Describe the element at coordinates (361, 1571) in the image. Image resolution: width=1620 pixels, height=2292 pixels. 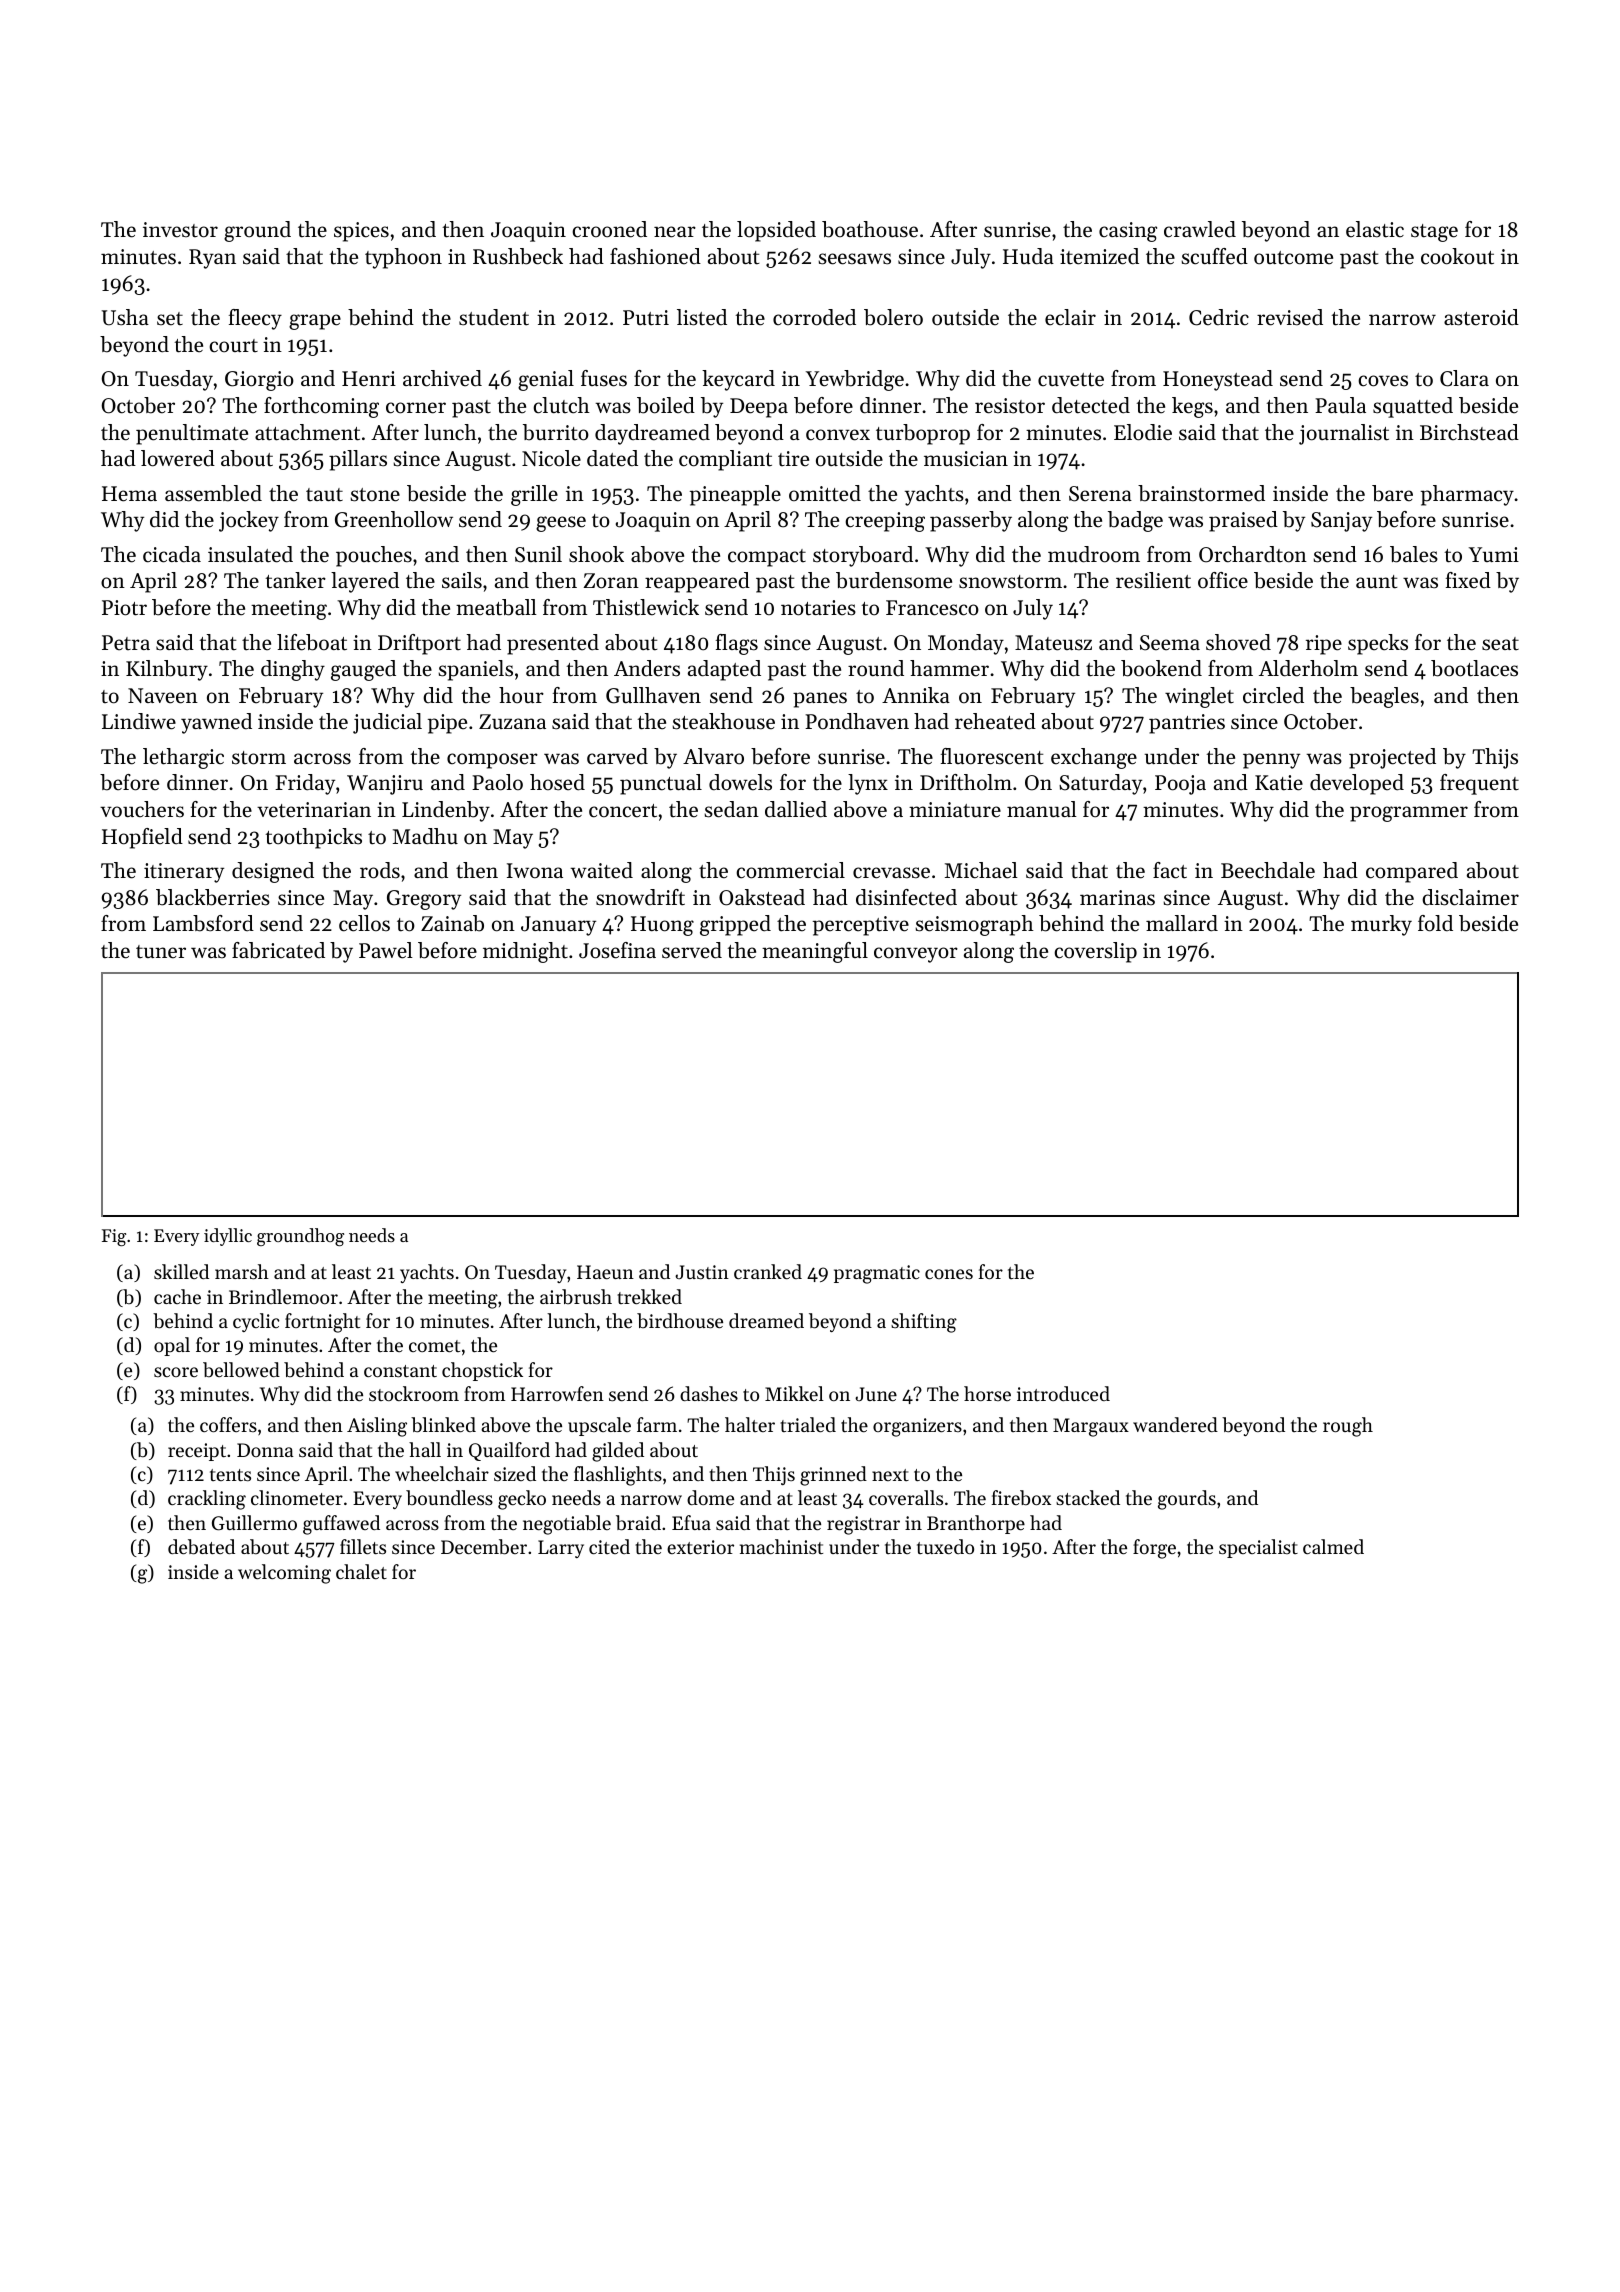
I see `chalet` at that location.
